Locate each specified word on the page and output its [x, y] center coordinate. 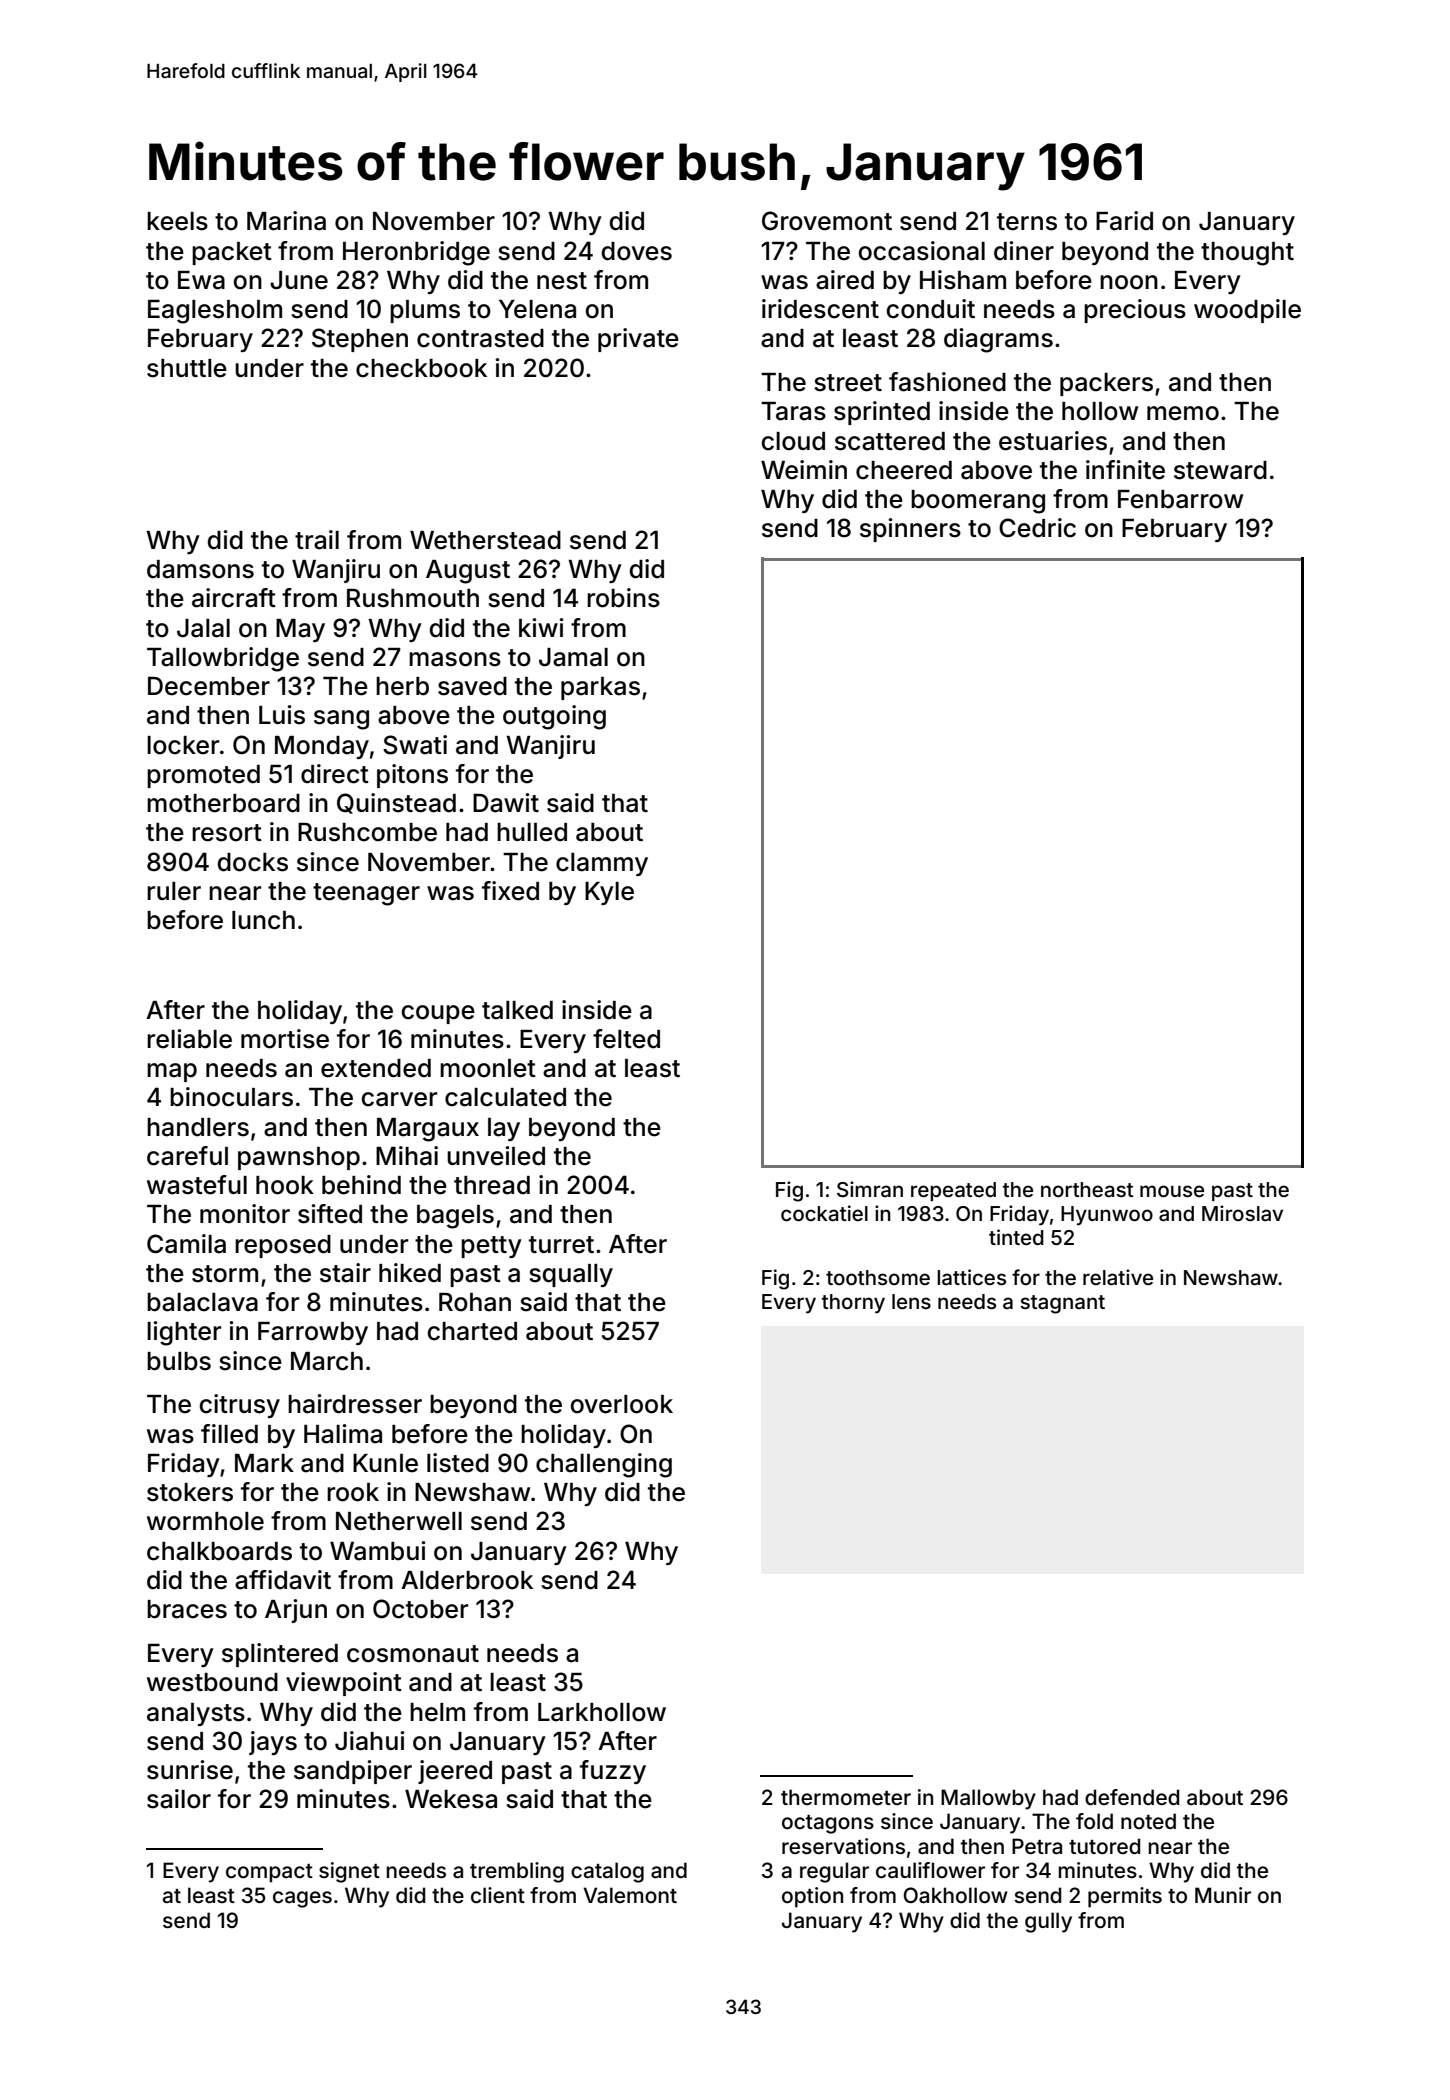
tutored [1104, 1846]
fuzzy [613, 1772]
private [638, 340]
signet [349, 1872]
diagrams [998, 340]
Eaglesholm [215, 312]
